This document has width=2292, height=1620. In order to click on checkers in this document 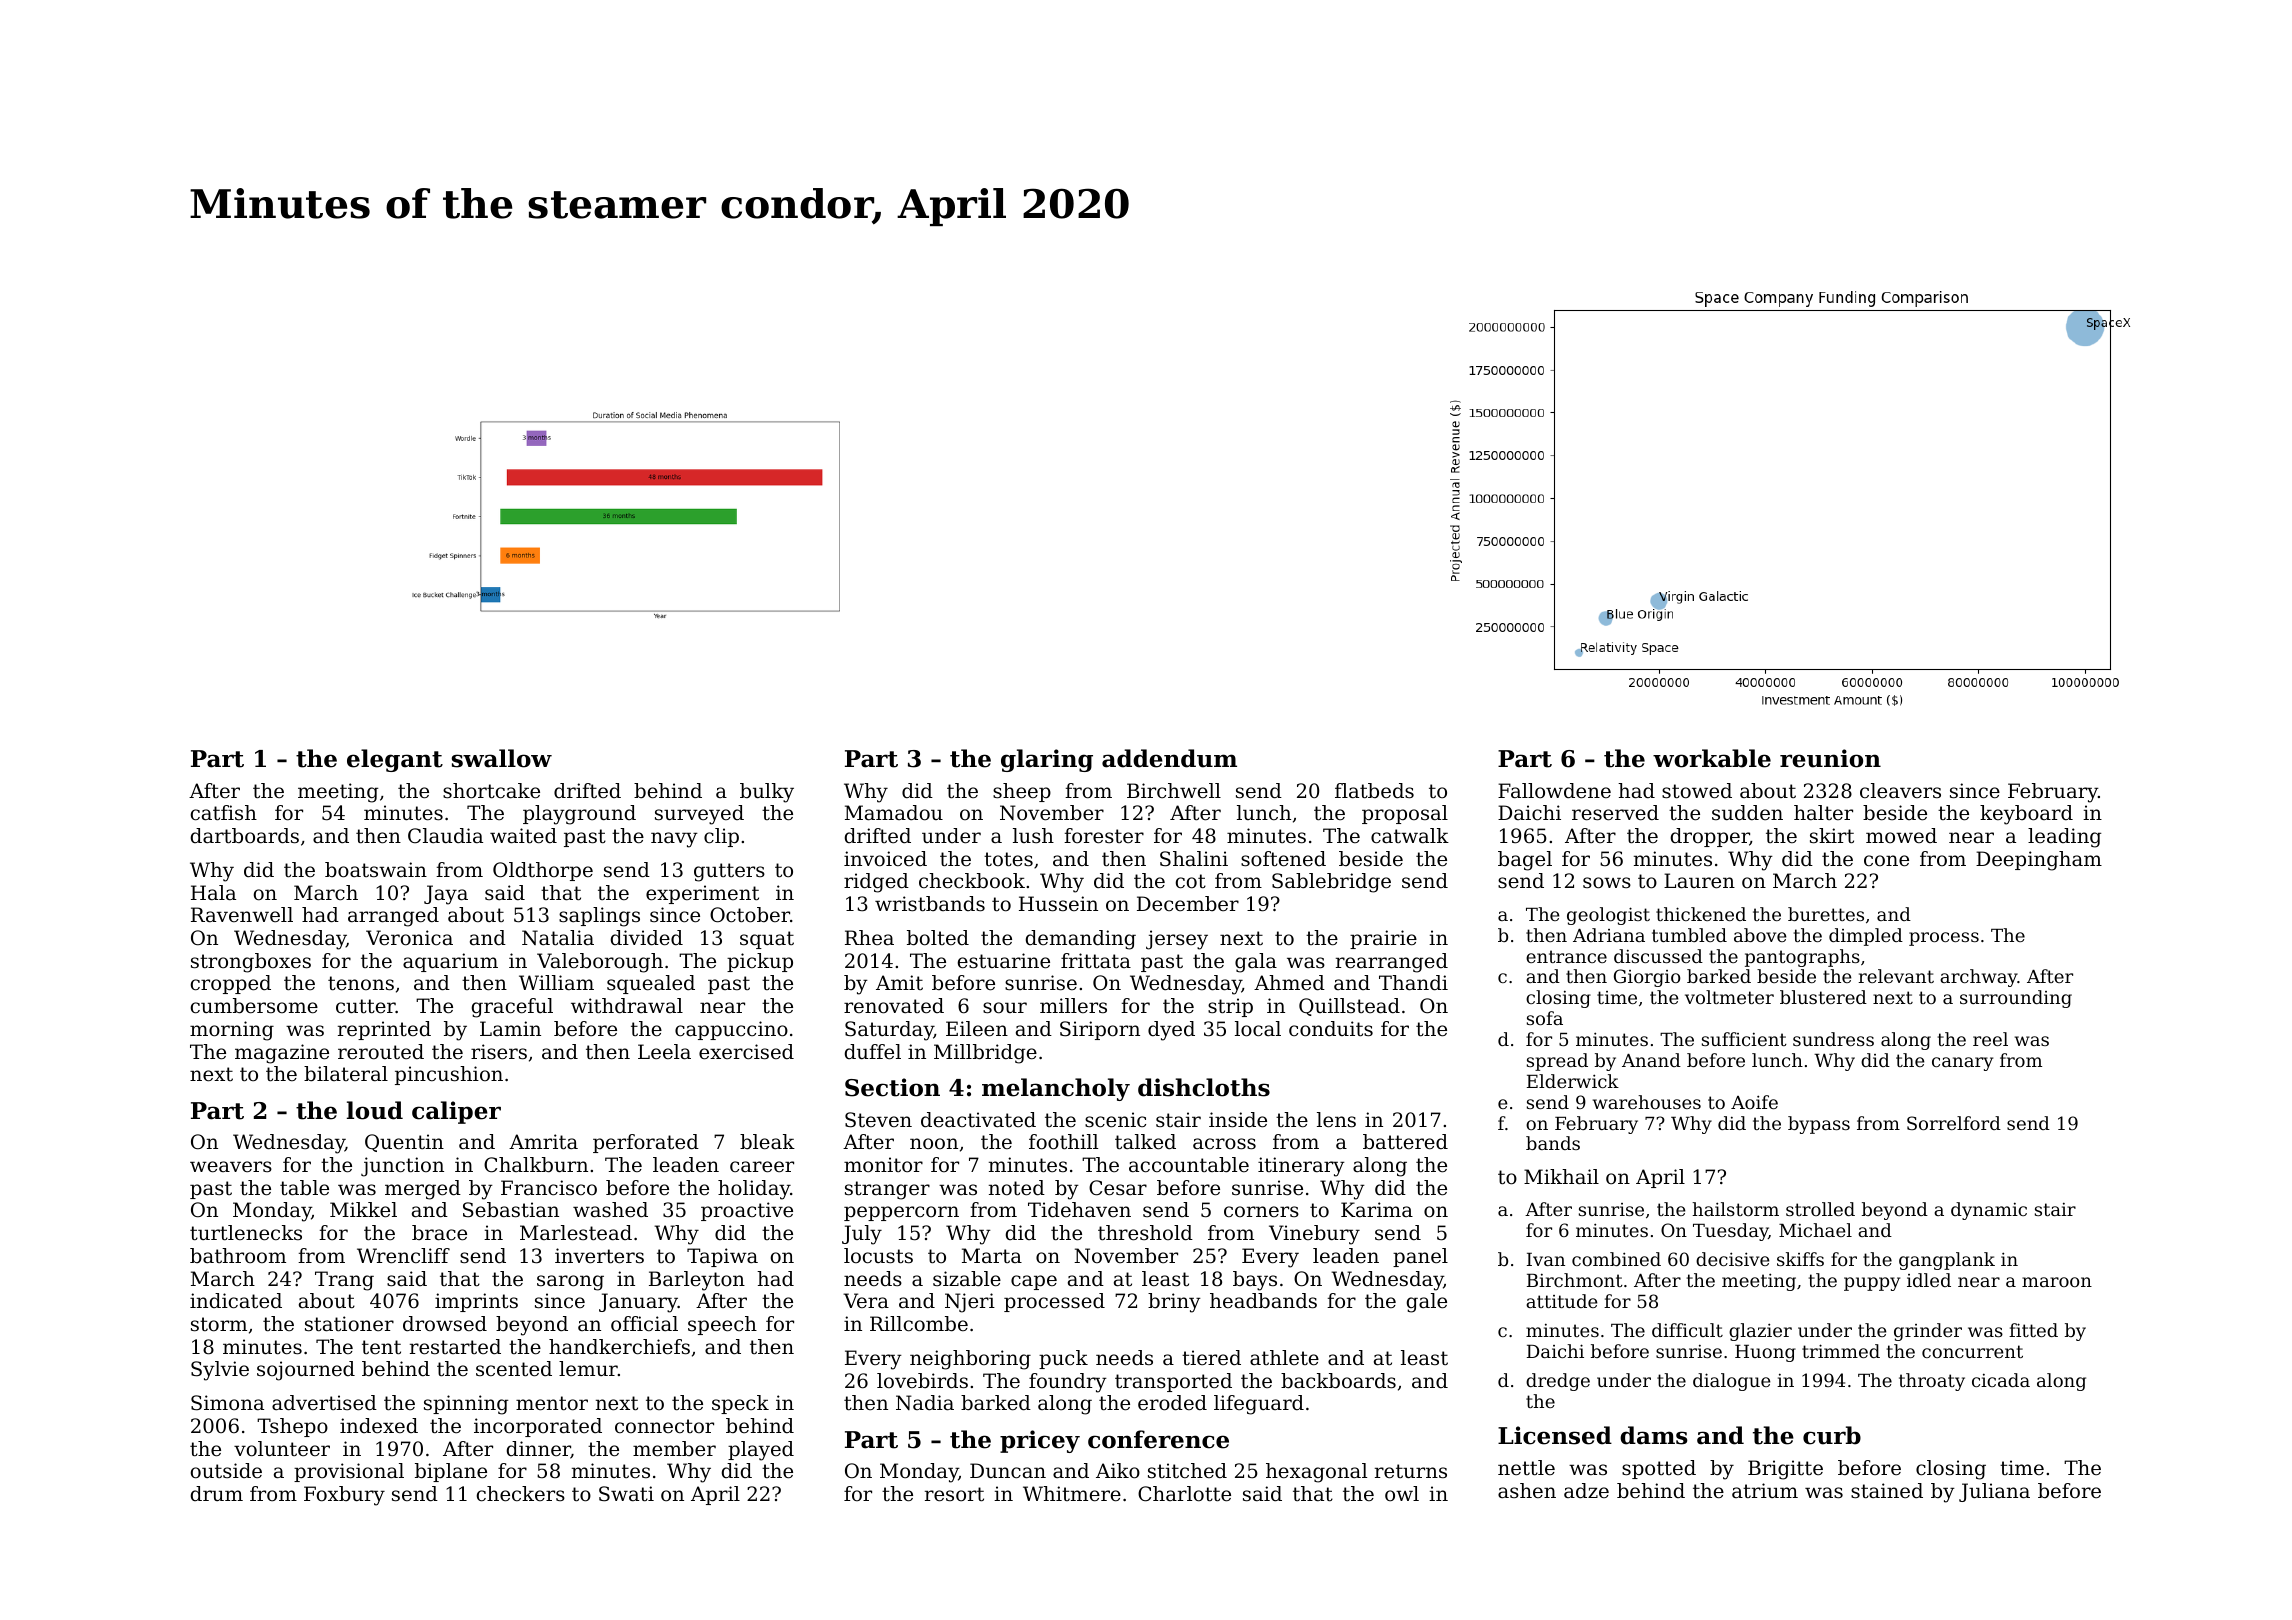, I will do `click(521, 1494)`.
